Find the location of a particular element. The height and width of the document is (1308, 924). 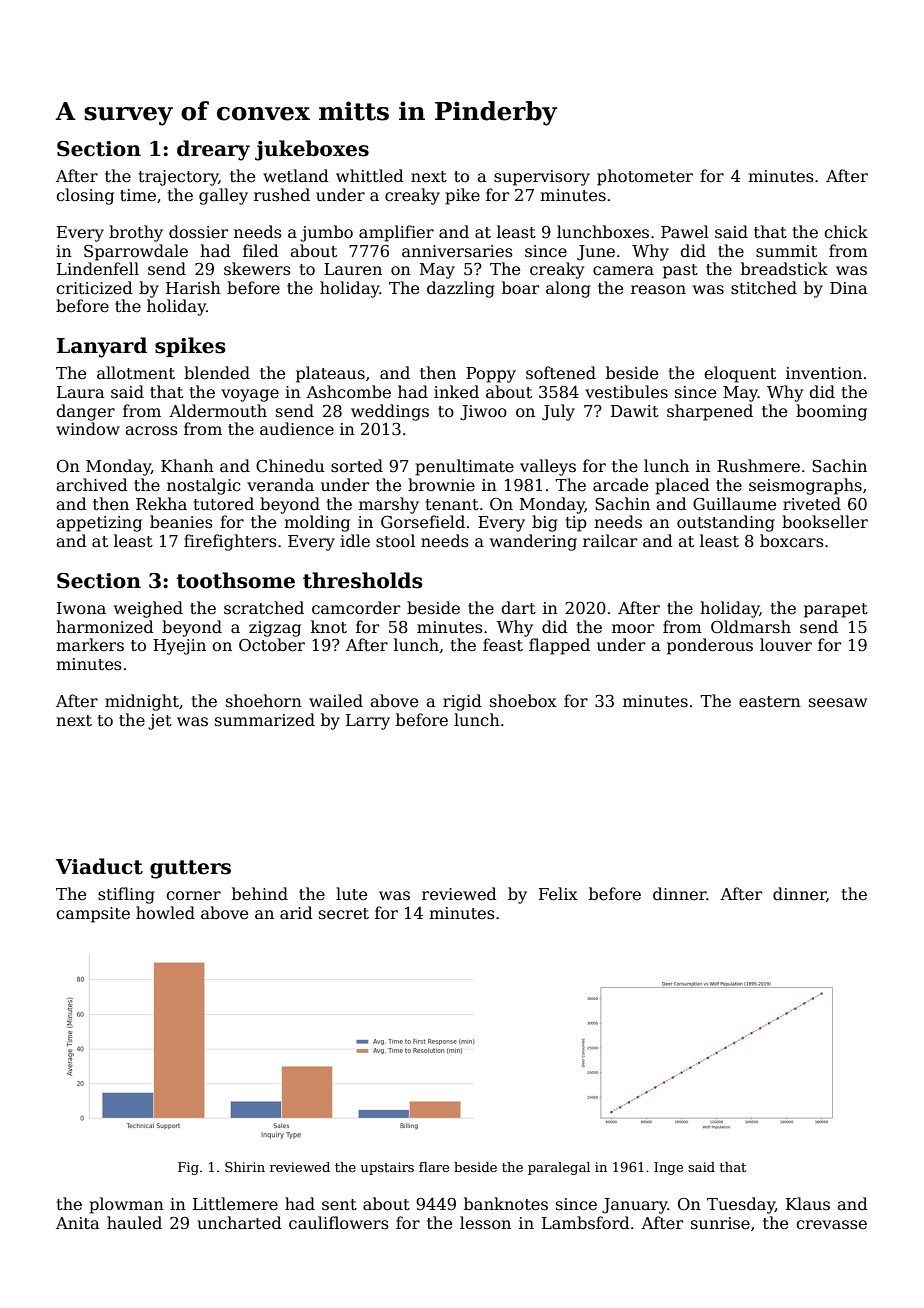

dazzling is located at coordinates (461, 289).
